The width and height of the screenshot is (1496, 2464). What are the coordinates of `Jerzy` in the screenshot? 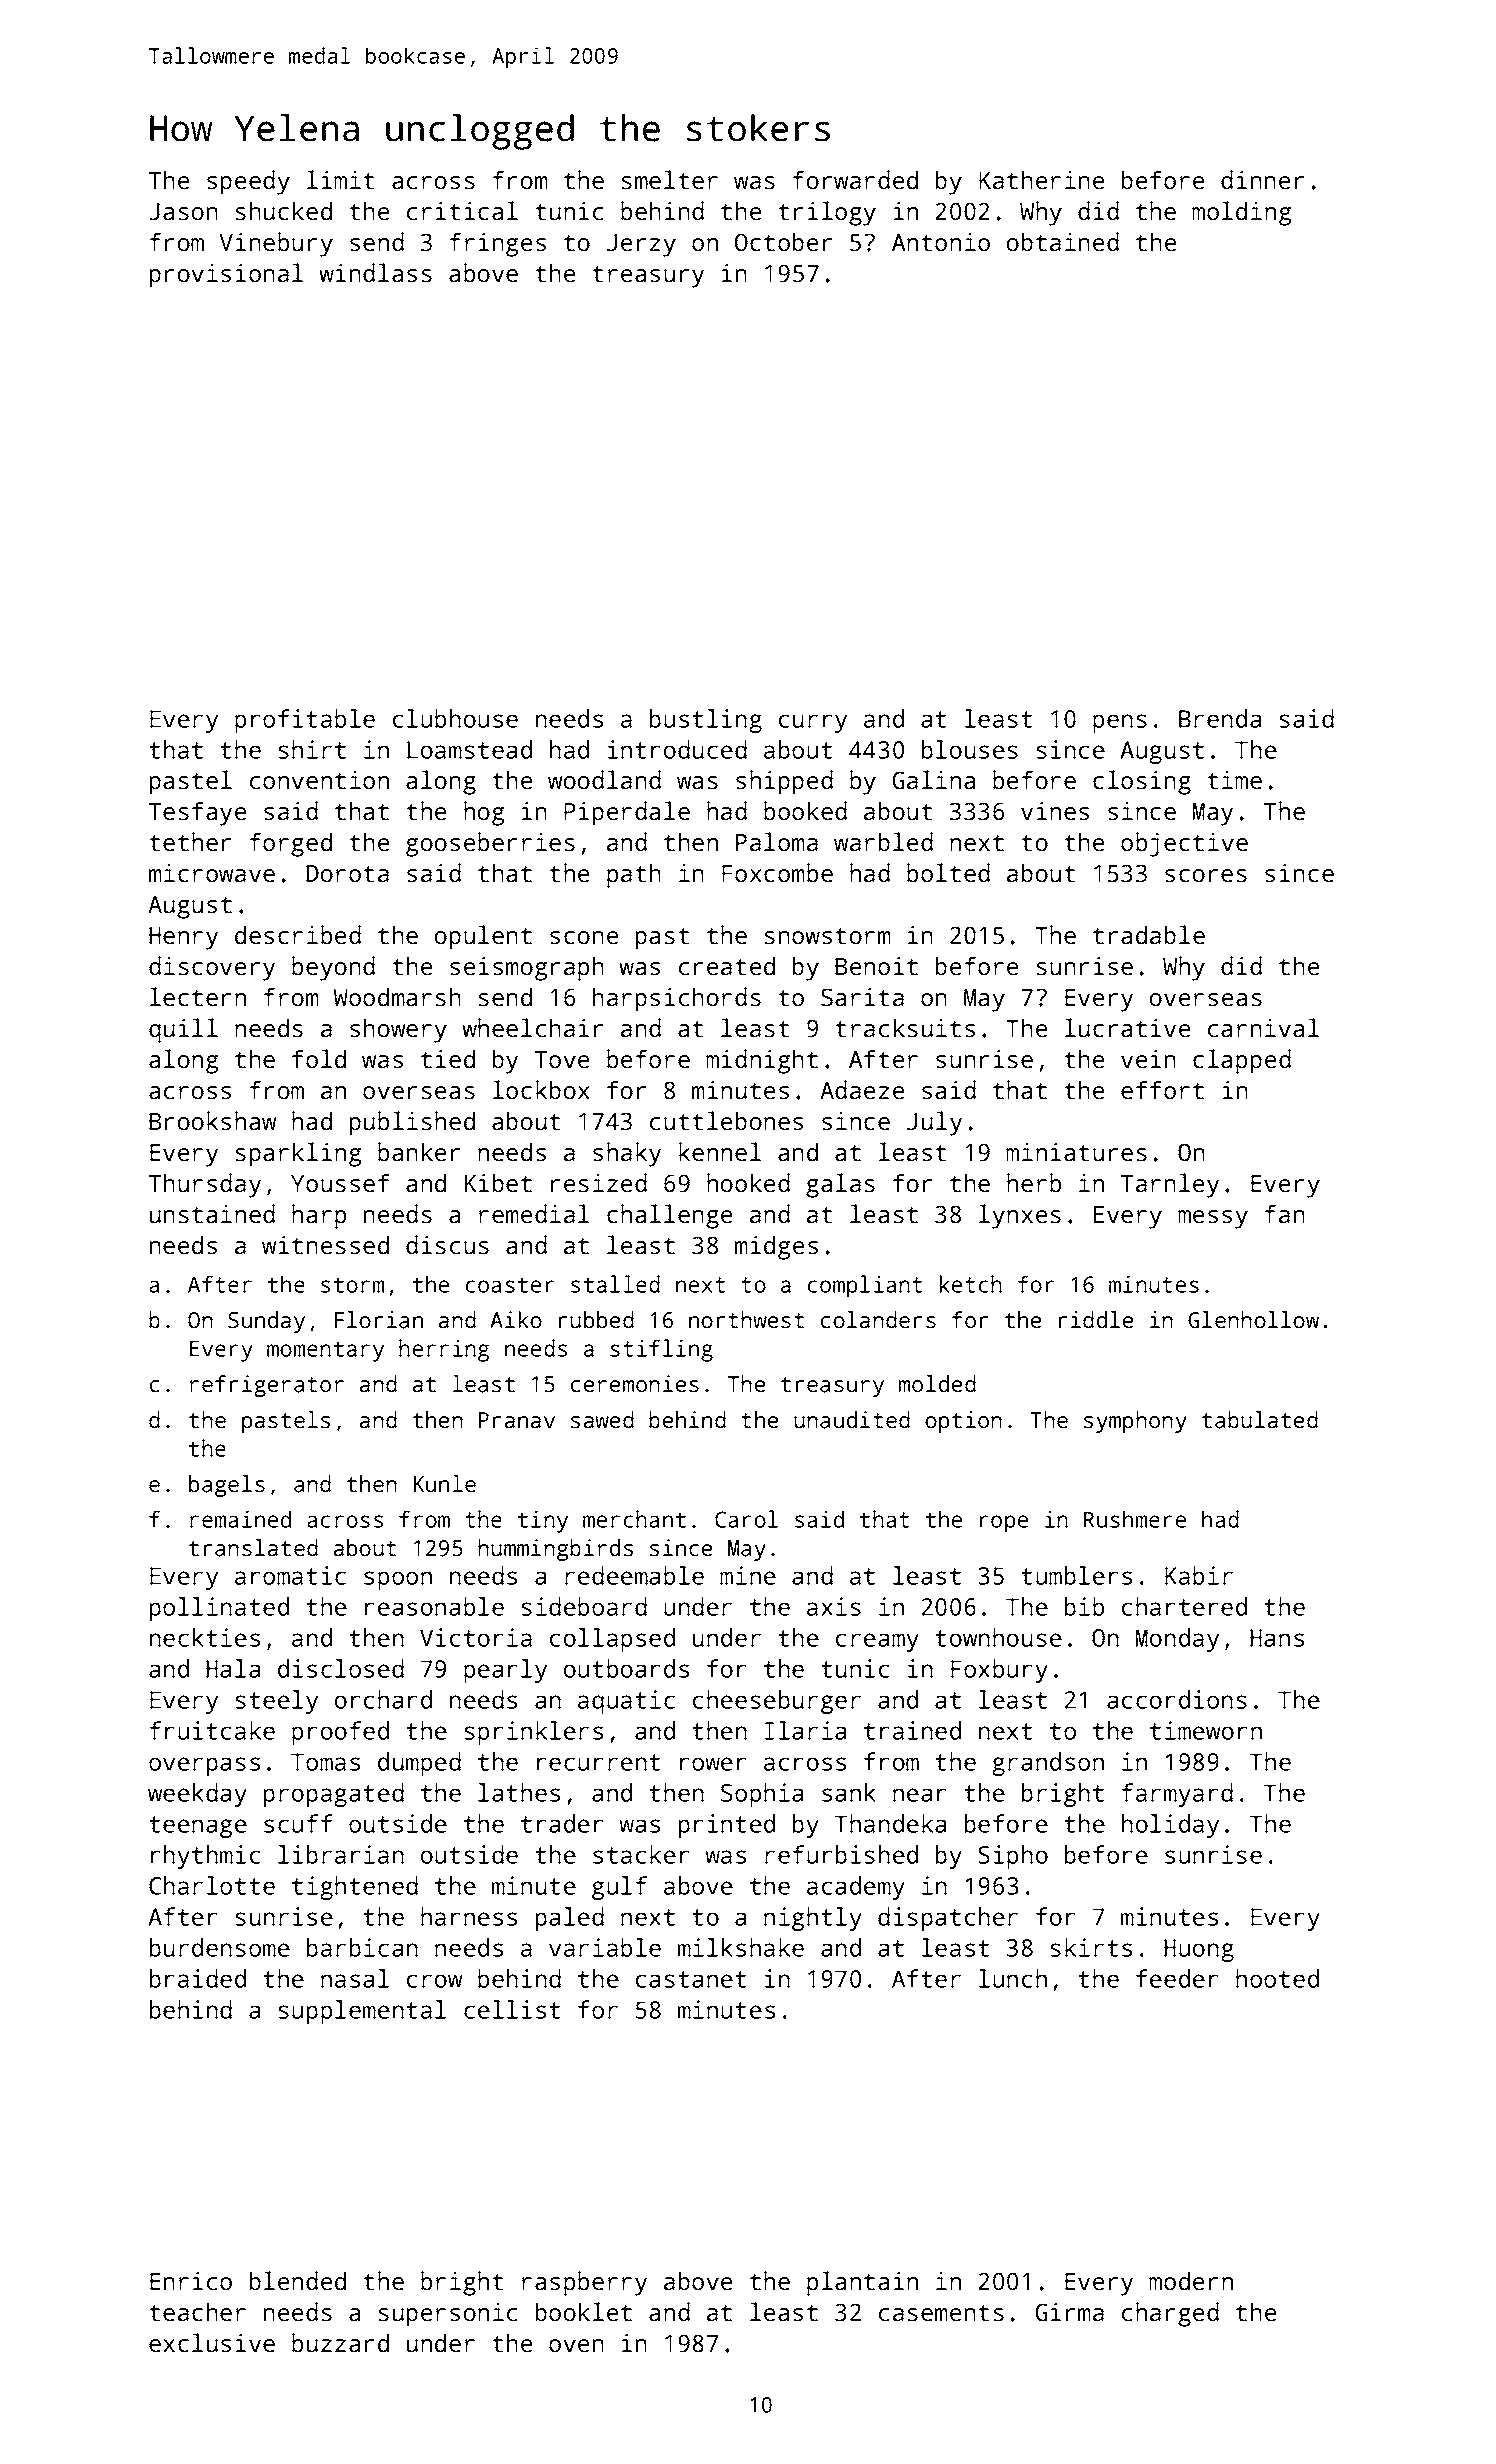 It's located at (641, 245).
